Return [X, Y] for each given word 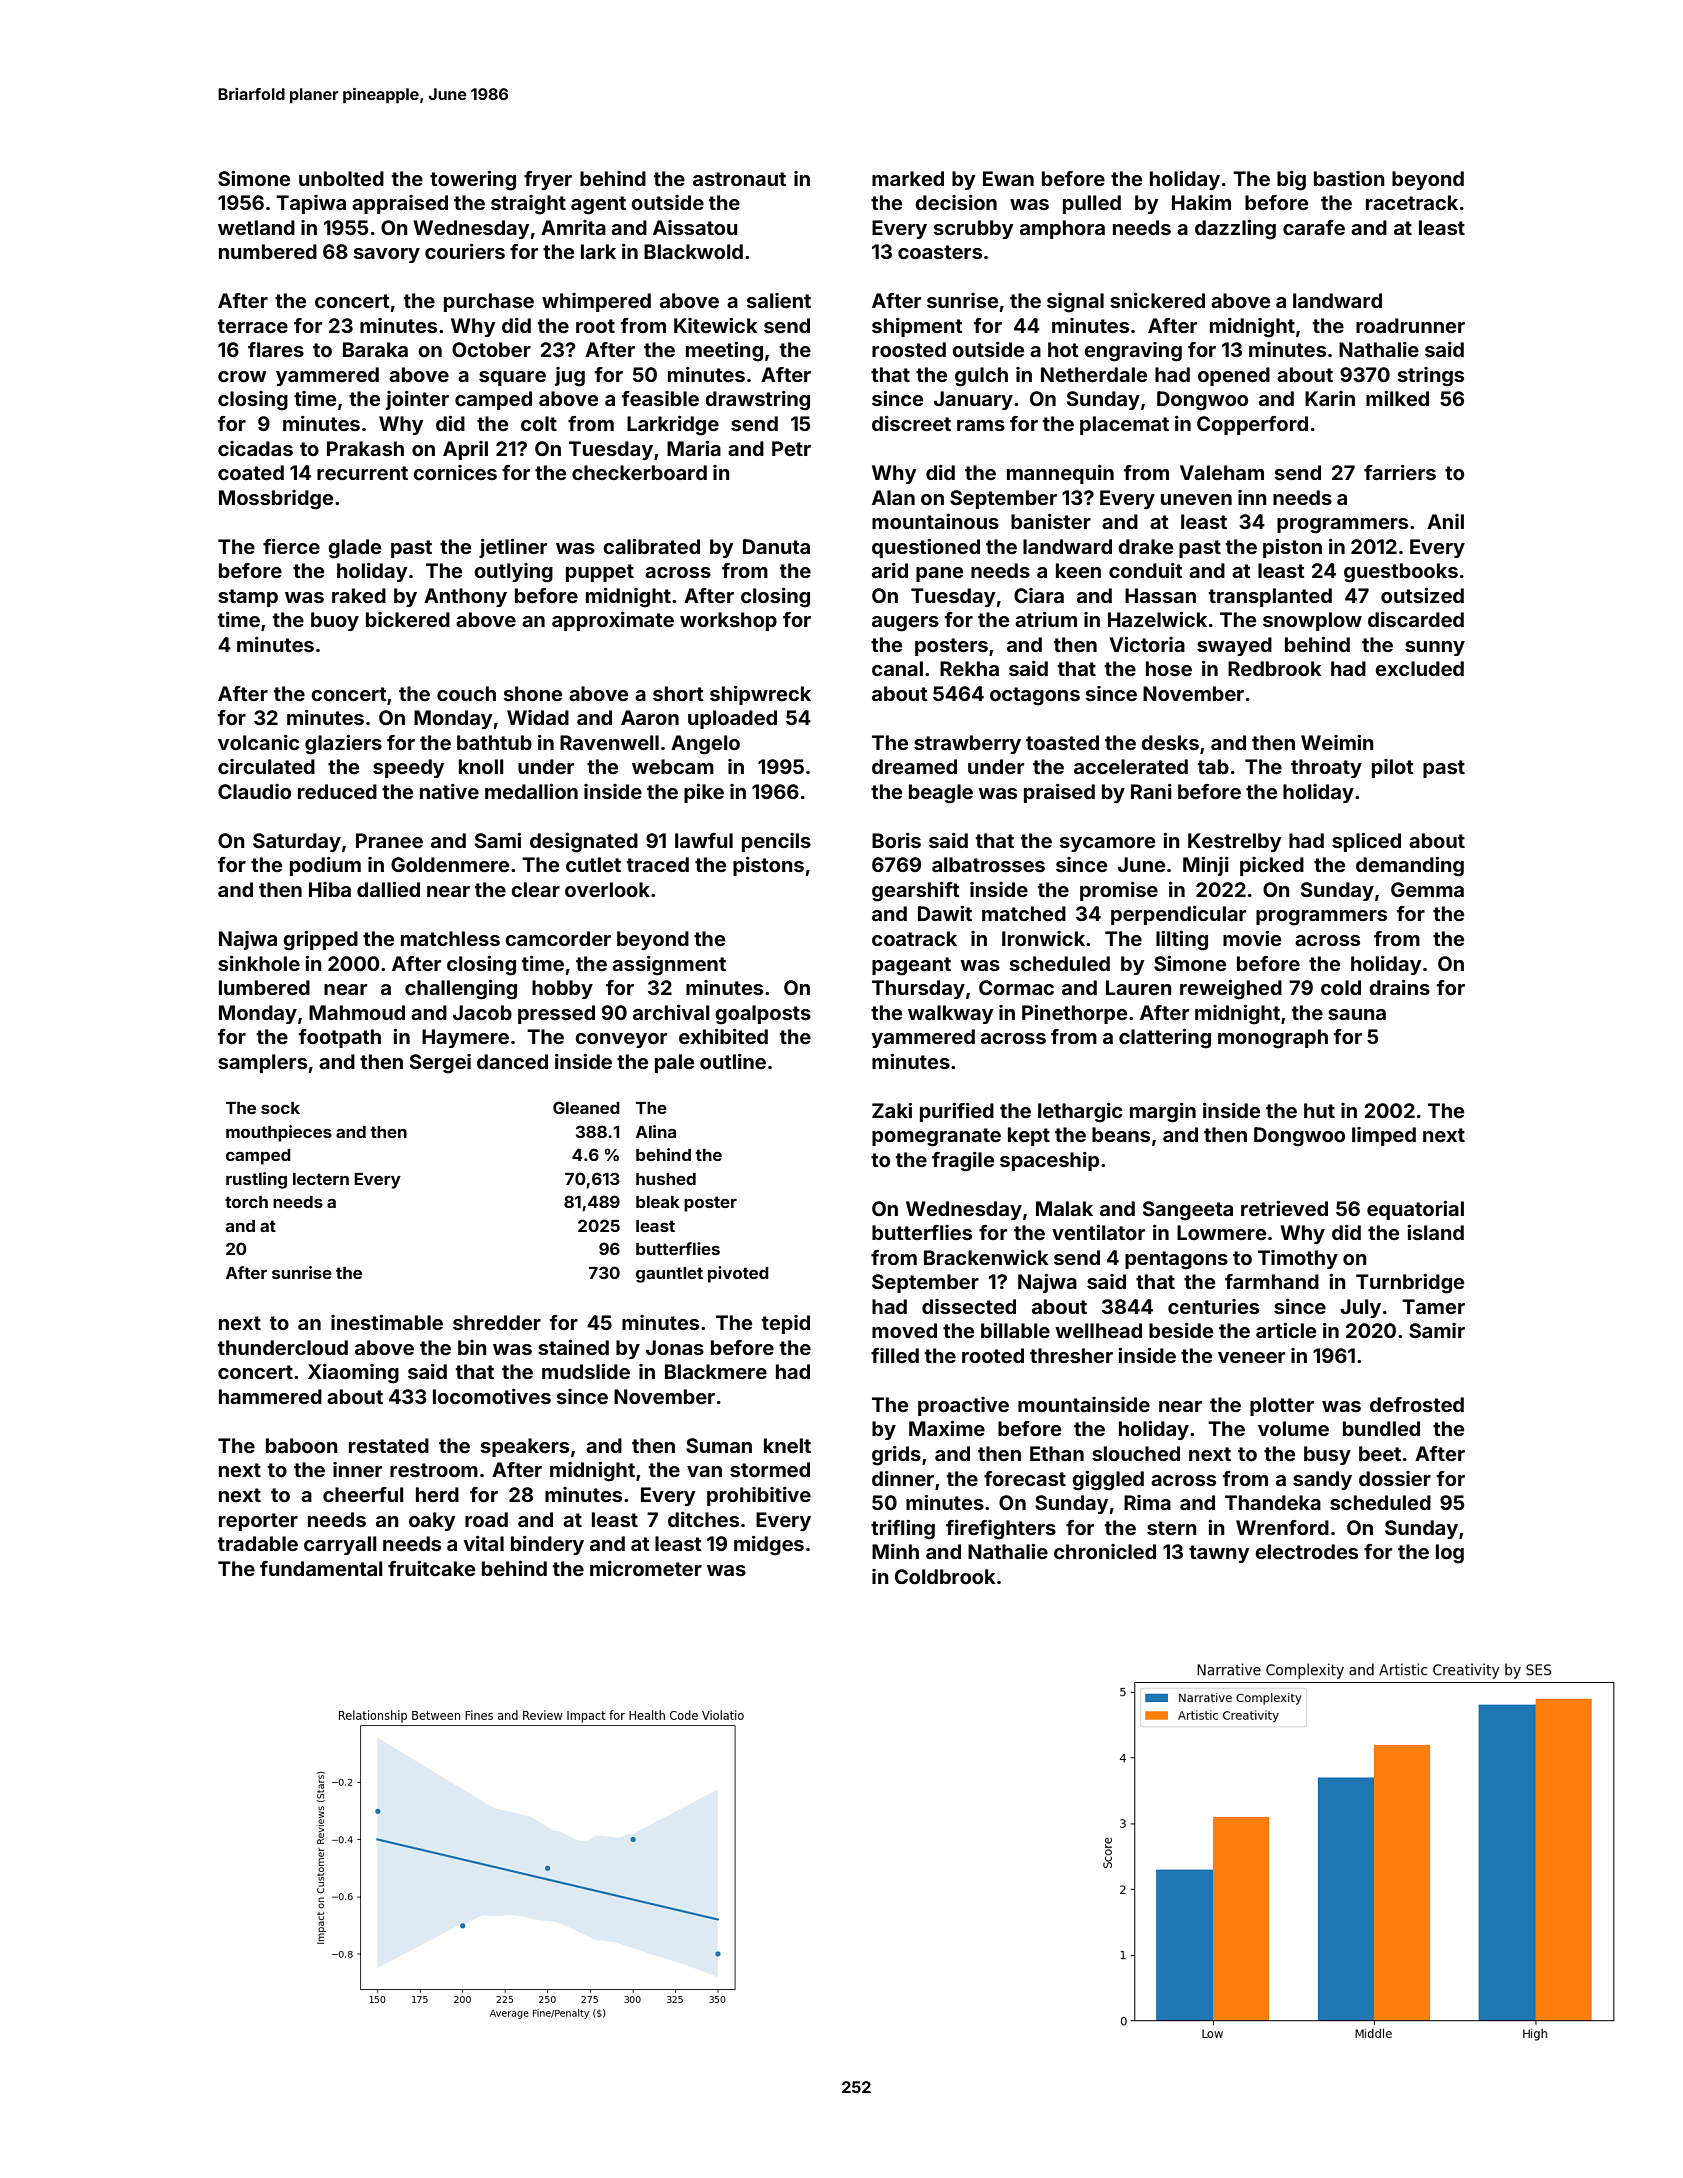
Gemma [1427, 889]
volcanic [258, 742]
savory [387, 255]
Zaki [892, 1110]
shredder [497, 1322]
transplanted [1270, 597]
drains [1399, 987]
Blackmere [716, 1371]
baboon [302, 1445]
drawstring [757, 401]
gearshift [916, 892]
